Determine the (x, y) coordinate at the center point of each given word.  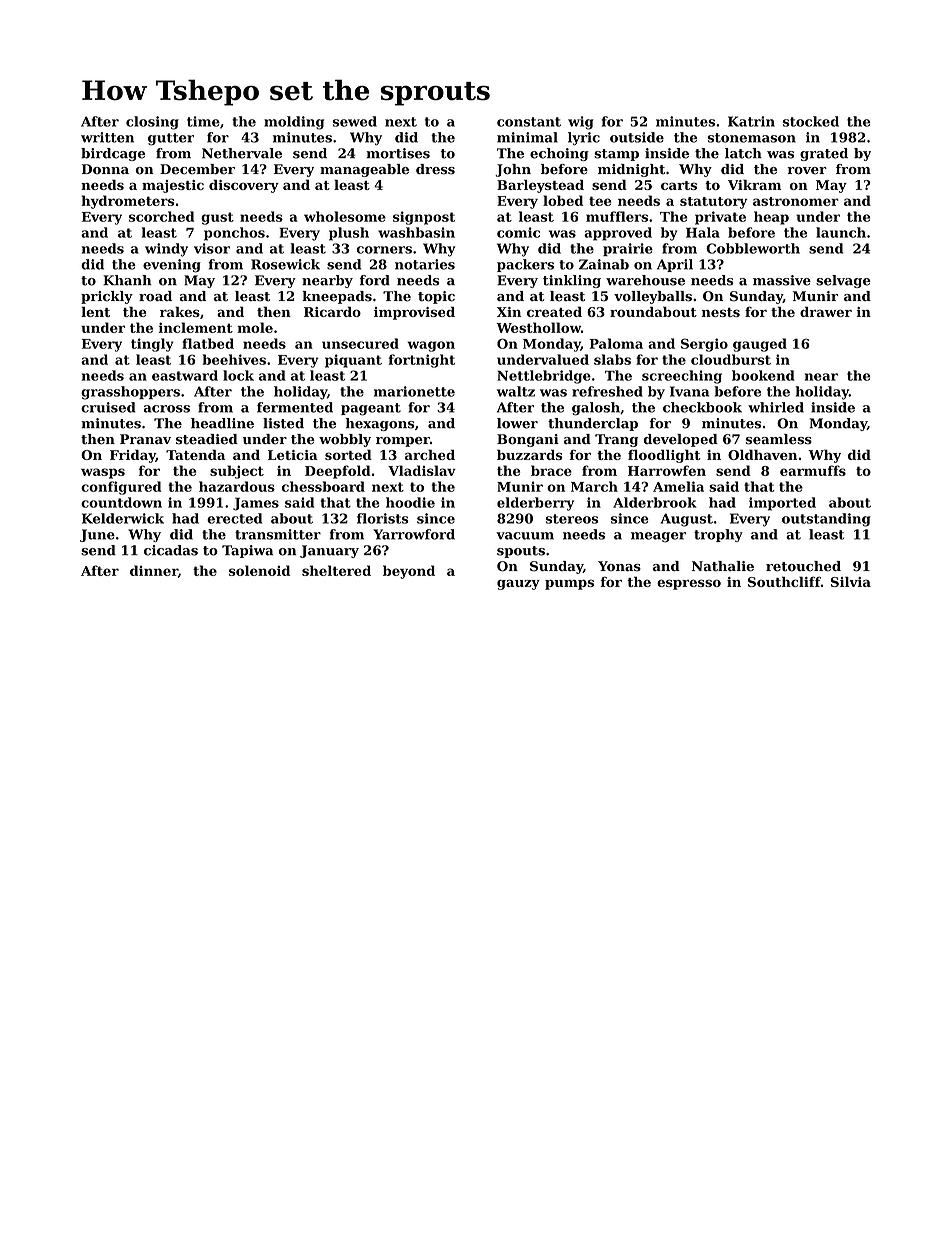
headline (222, 423)
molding (294, 123)
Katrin (751, 121)
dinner (154, 570)
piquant (353, 361)
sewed (355, 121)
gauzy (518, 584)
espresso (689, 584)
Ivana (689, 391)
